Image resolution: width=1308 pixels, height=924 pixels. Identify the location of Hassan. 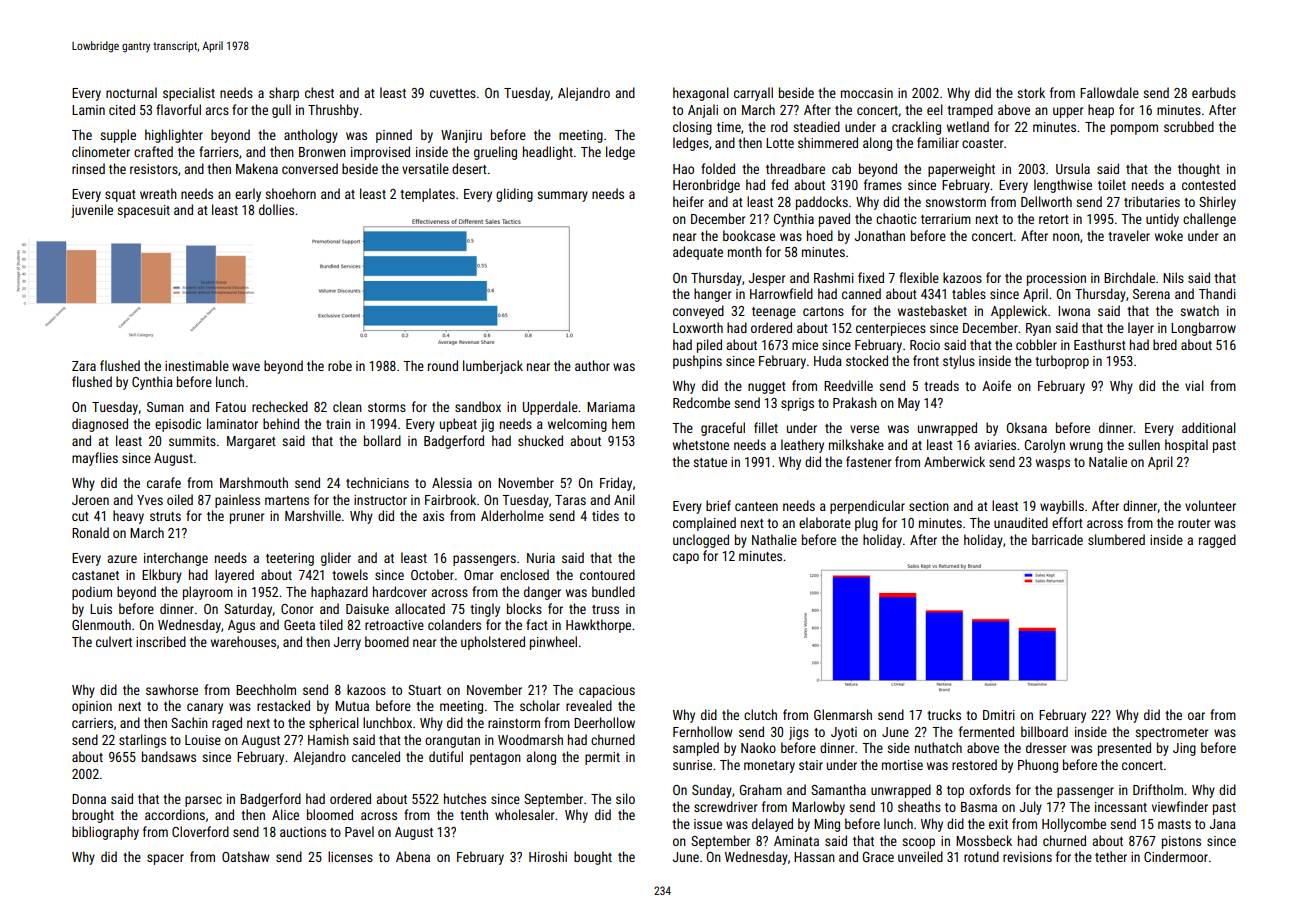
(814, 857).
